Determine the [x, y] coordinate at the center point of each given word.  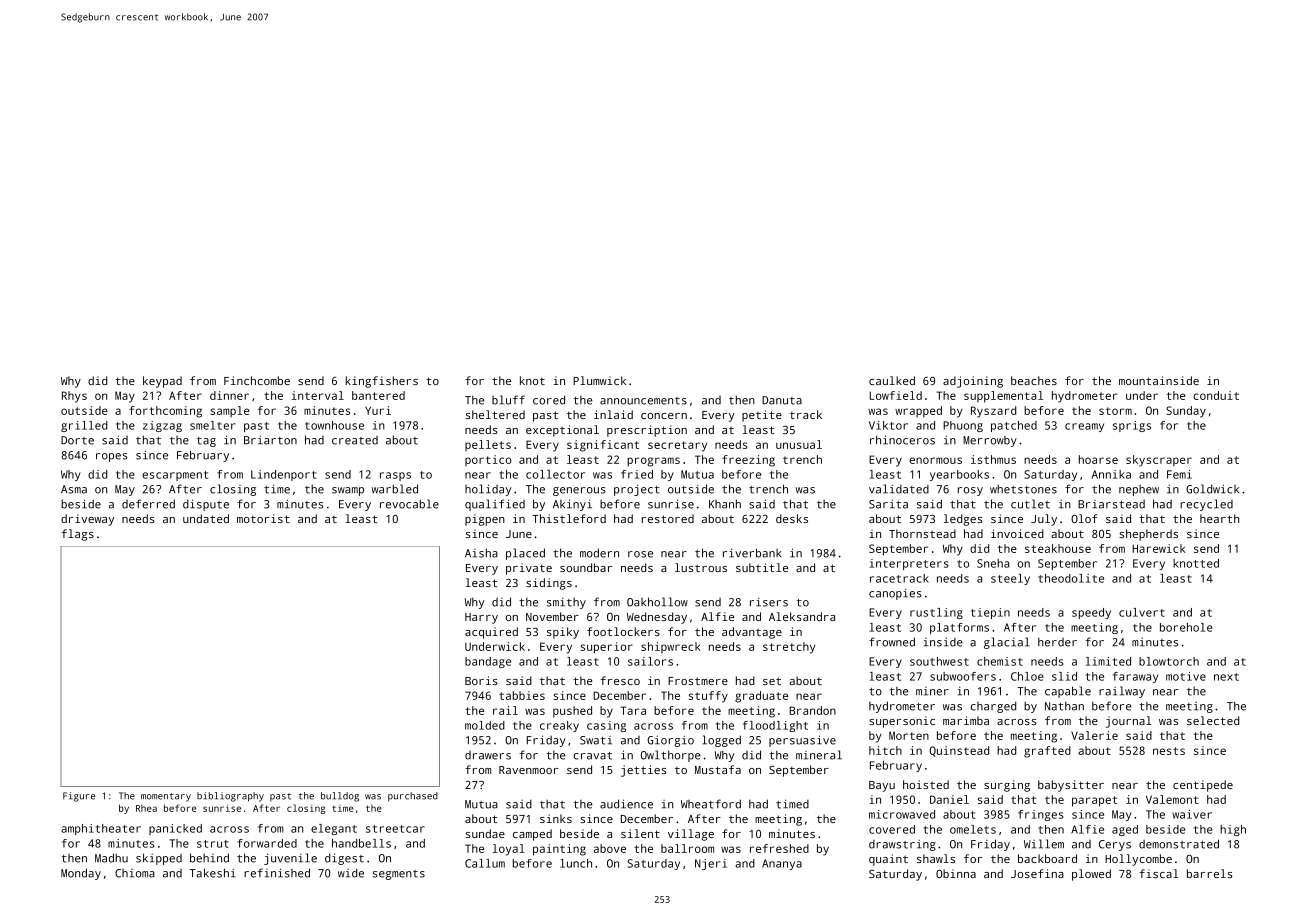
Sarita [888, 504]
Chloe [1027, 676]
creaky [559, 726]
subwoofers [963, 676]
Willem [1044, 844]
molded [485, 725]
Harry [481, 618]
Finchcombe [257, 380]
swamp [348, 491]
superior [606, 648]
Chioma [135, 873]
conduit [1216, 395]
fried [637, 474]
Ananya [782, 864]
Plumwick [599, 380]
